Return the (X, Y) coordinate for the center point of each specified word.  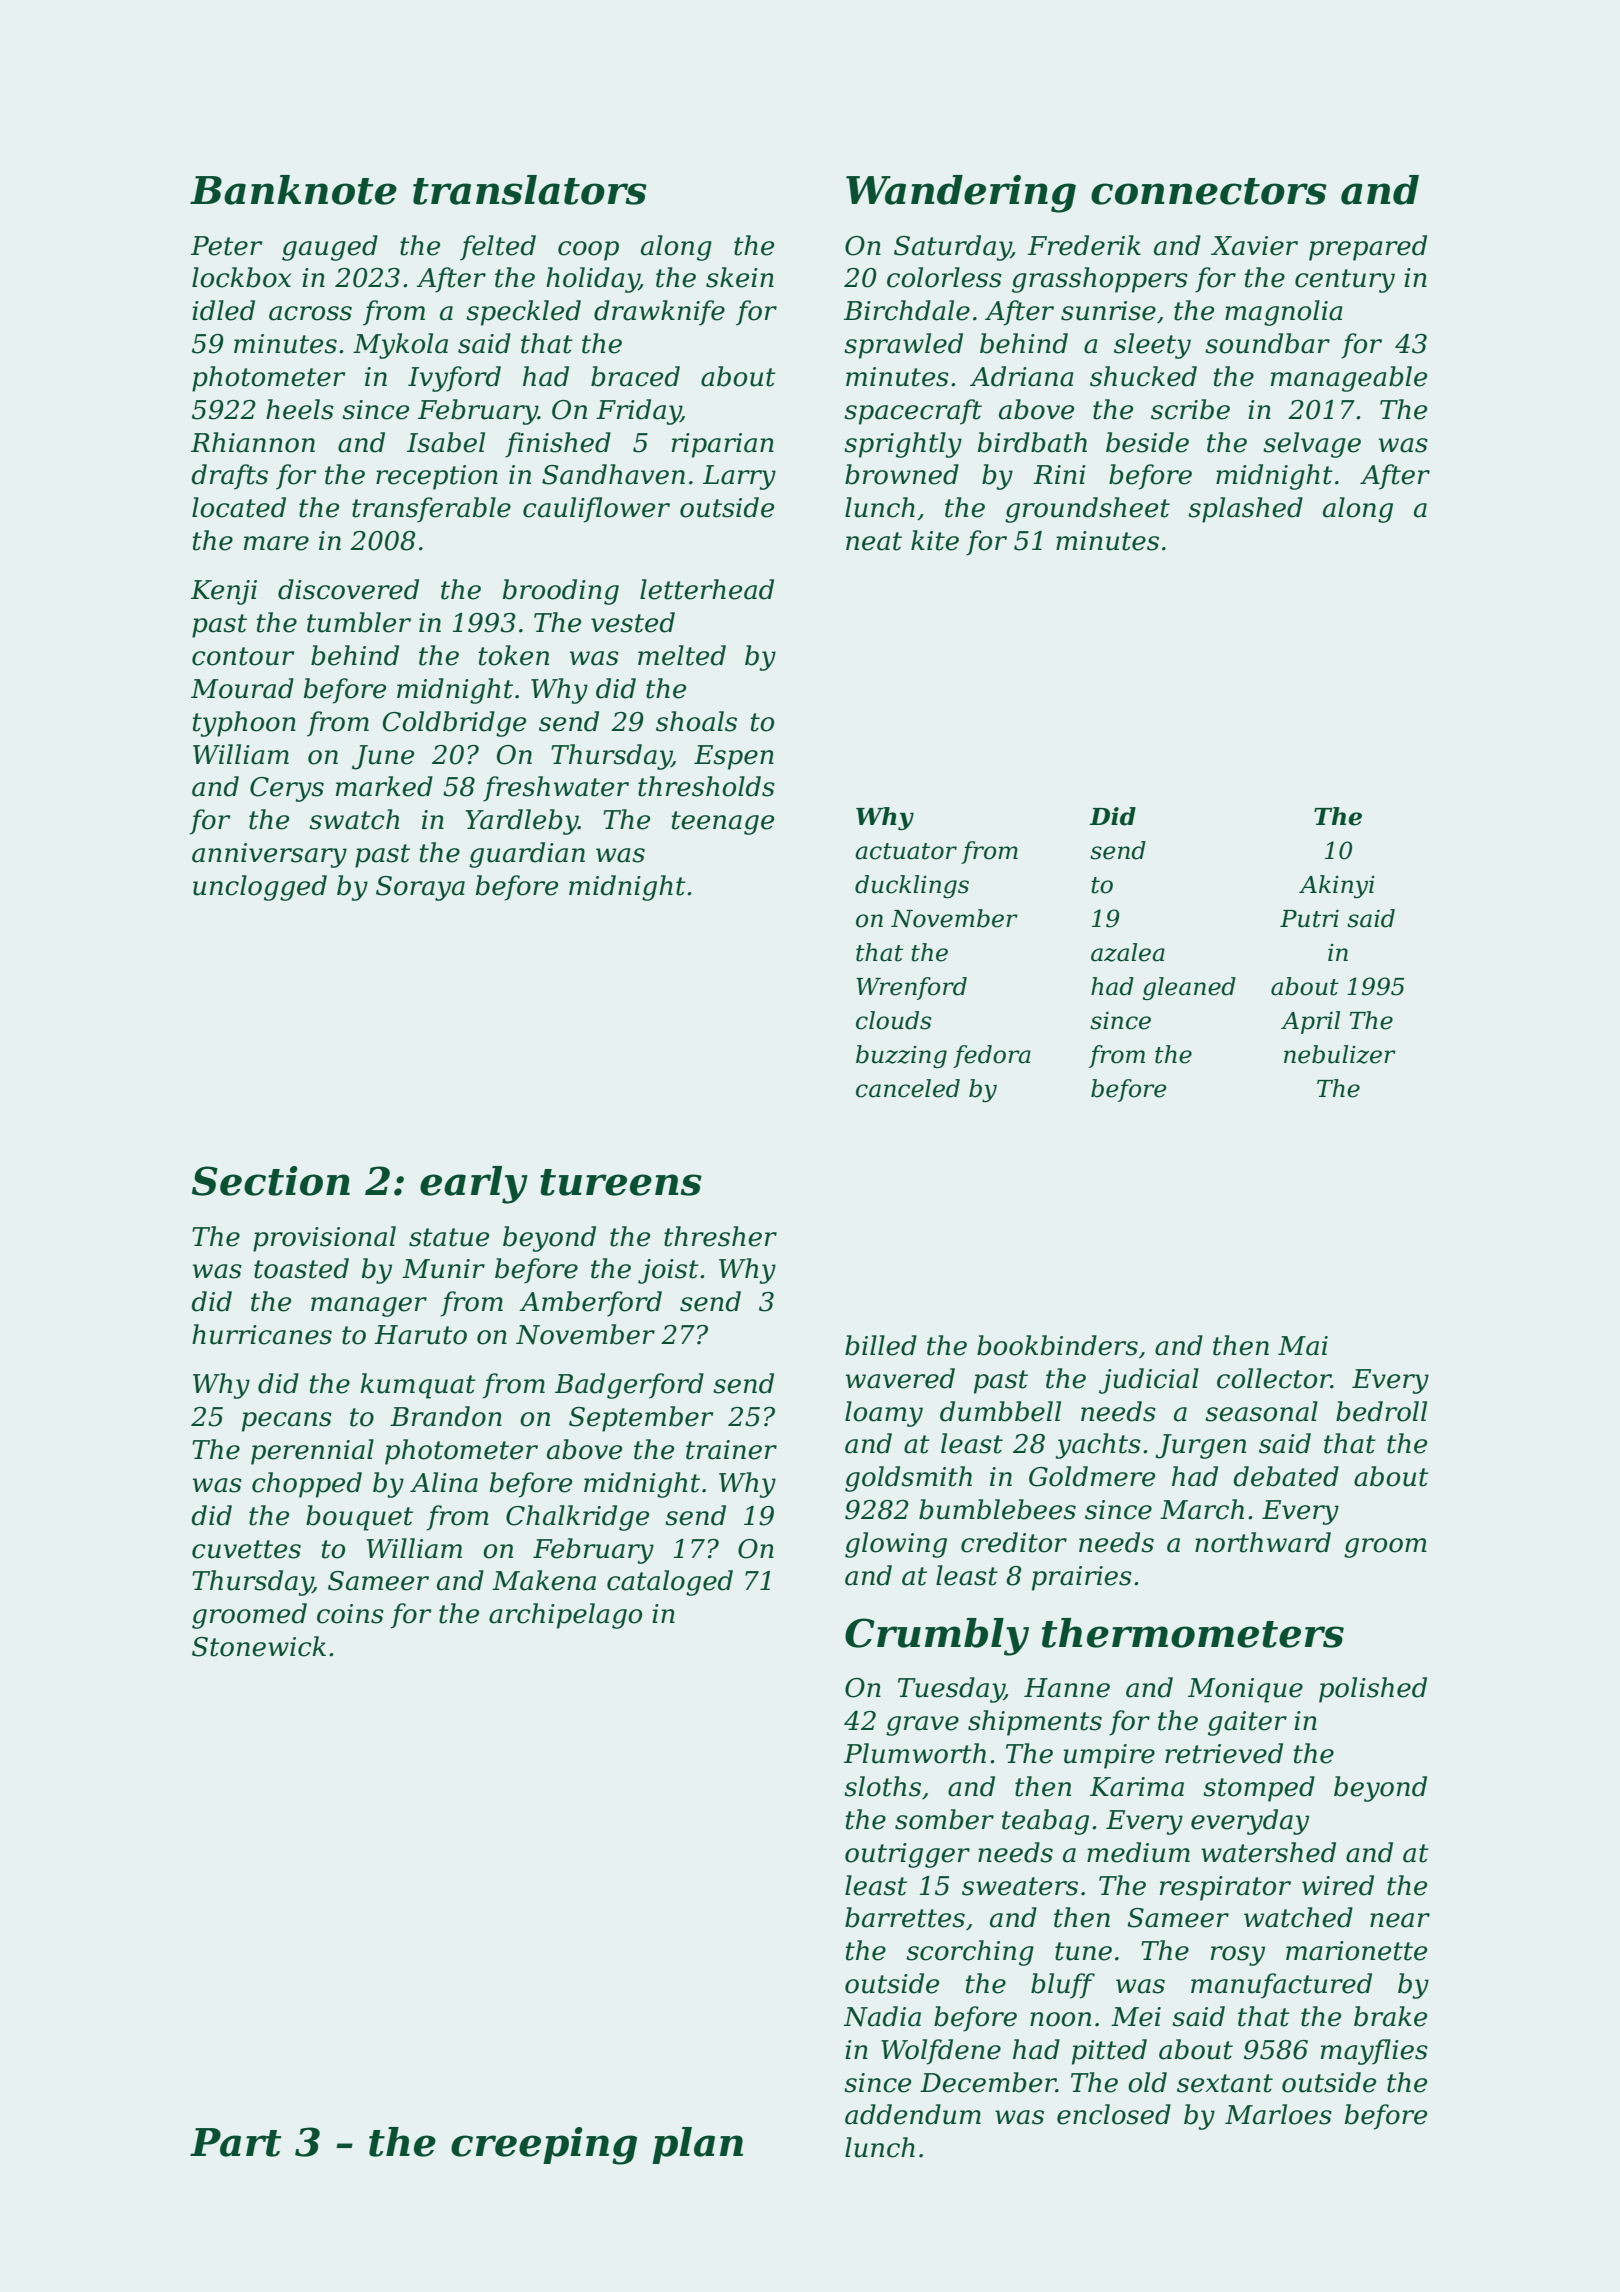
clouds (893, 1020)
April (1310, 1022)
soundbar (1267, 343)
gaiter (1247, 1723)
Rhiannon (253, 442)
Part (236, 2142)
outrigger (907, 1855)
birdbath (1032, 442)
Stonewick (259, 1646)
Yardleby (521, 822)
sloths (882, 1786)
